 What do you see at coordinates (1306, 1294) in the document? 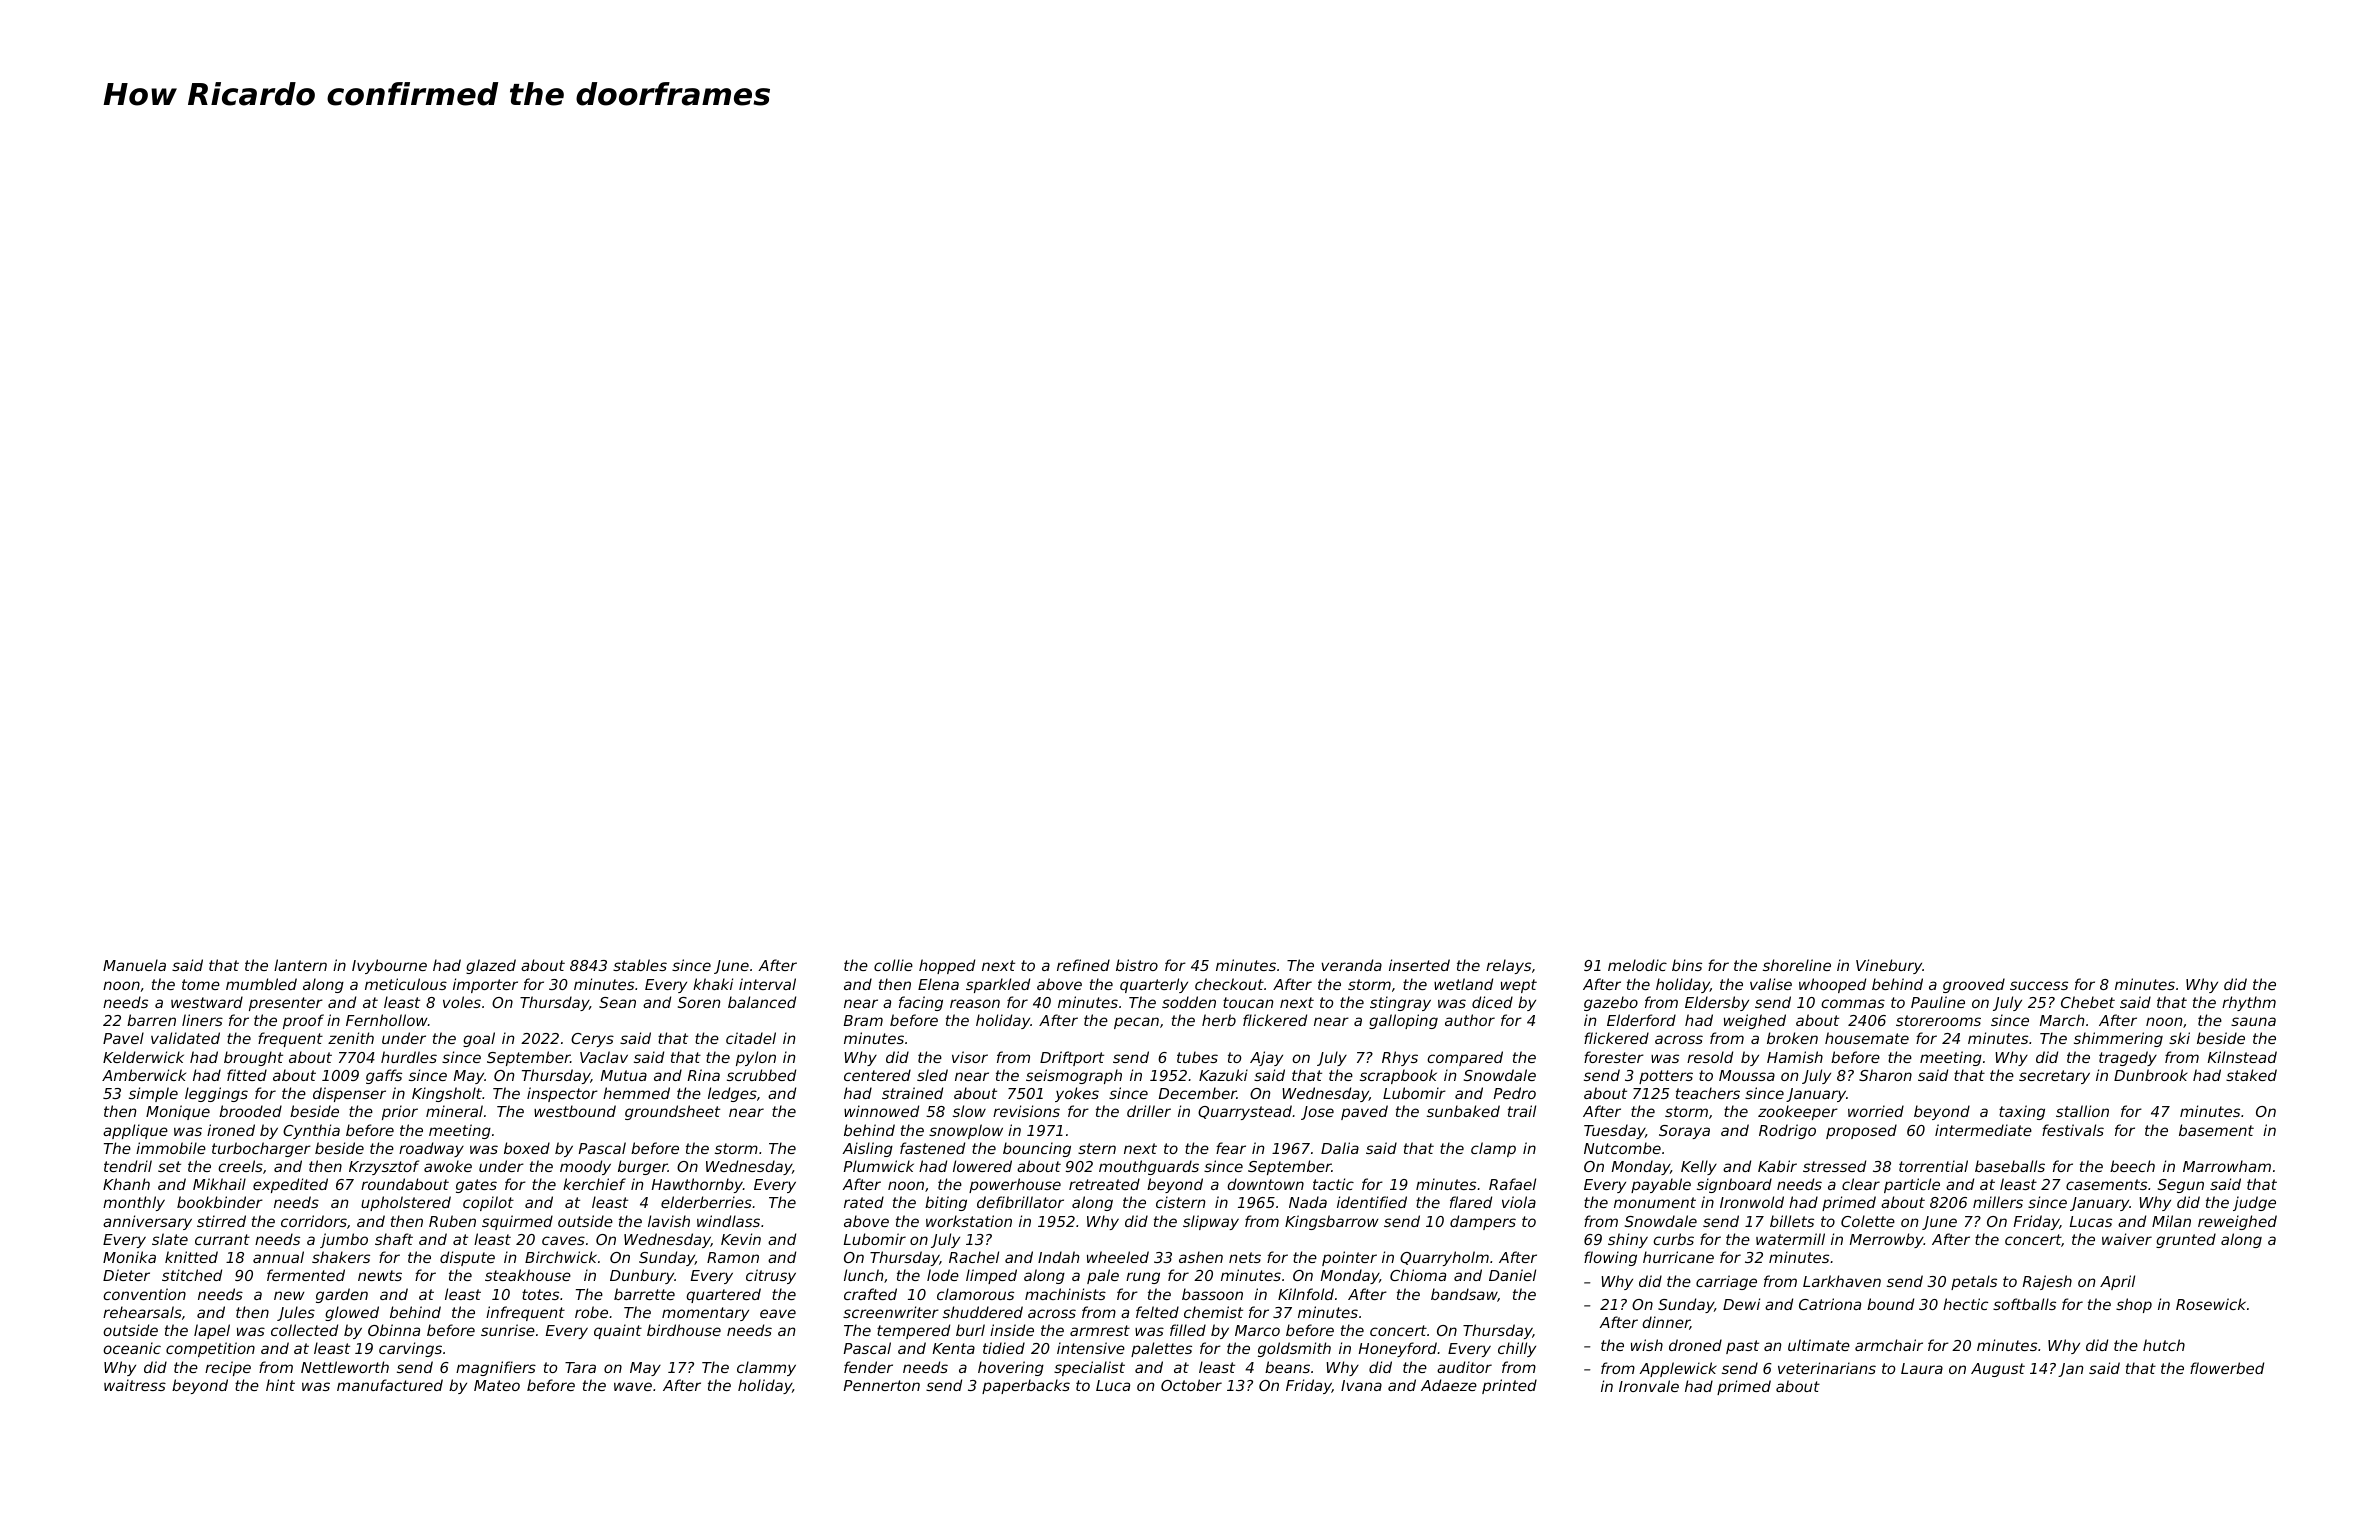
I see `Kilnfold` at bounding box center [1306, 1294].
